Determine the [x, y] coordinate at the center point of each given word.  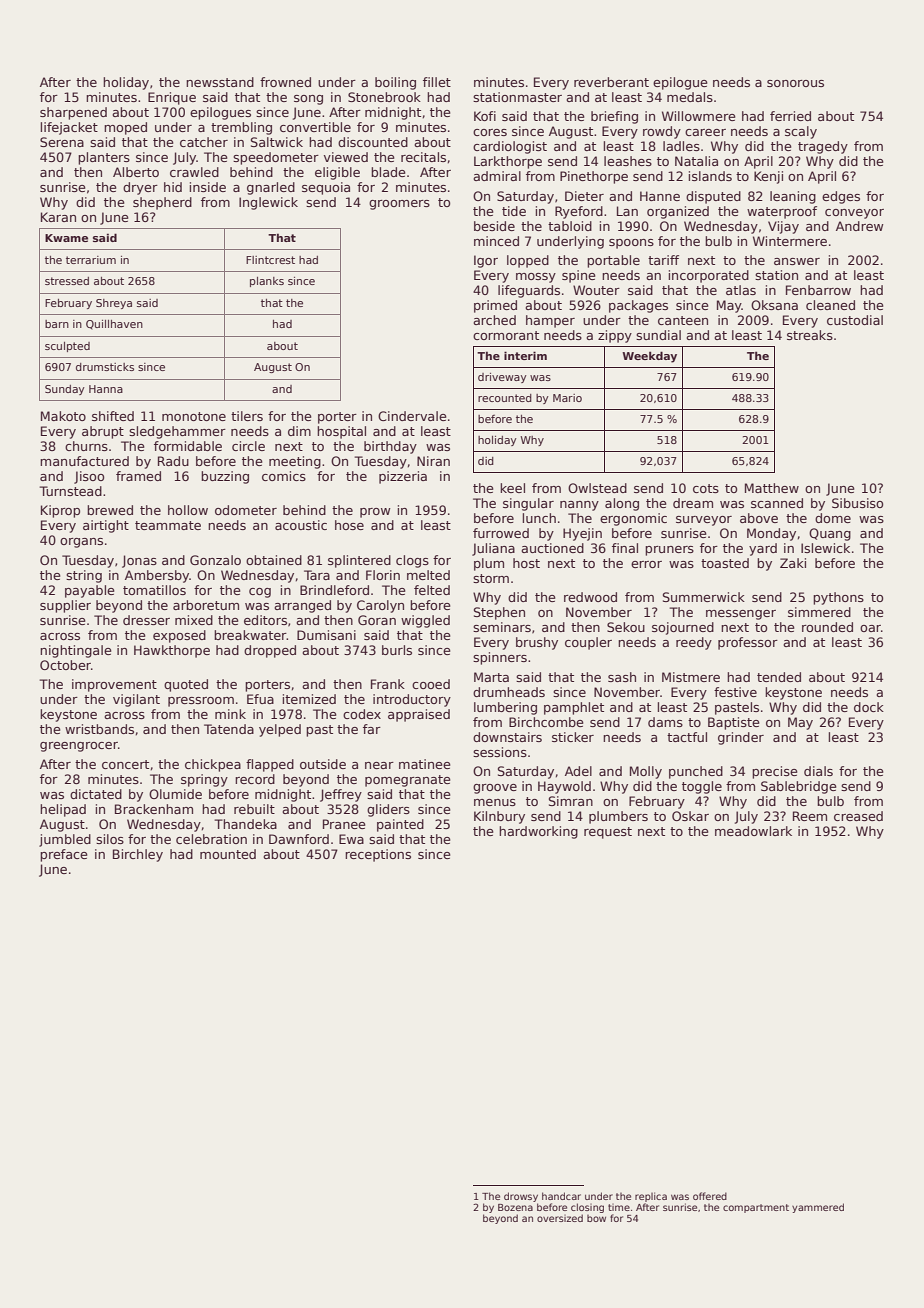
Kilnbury [499, 817]
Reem [810, 816]
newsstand [220, 82]
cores [490, 132]
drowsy [521, 1197]
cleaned [830, 305]
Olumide [175, 794]
